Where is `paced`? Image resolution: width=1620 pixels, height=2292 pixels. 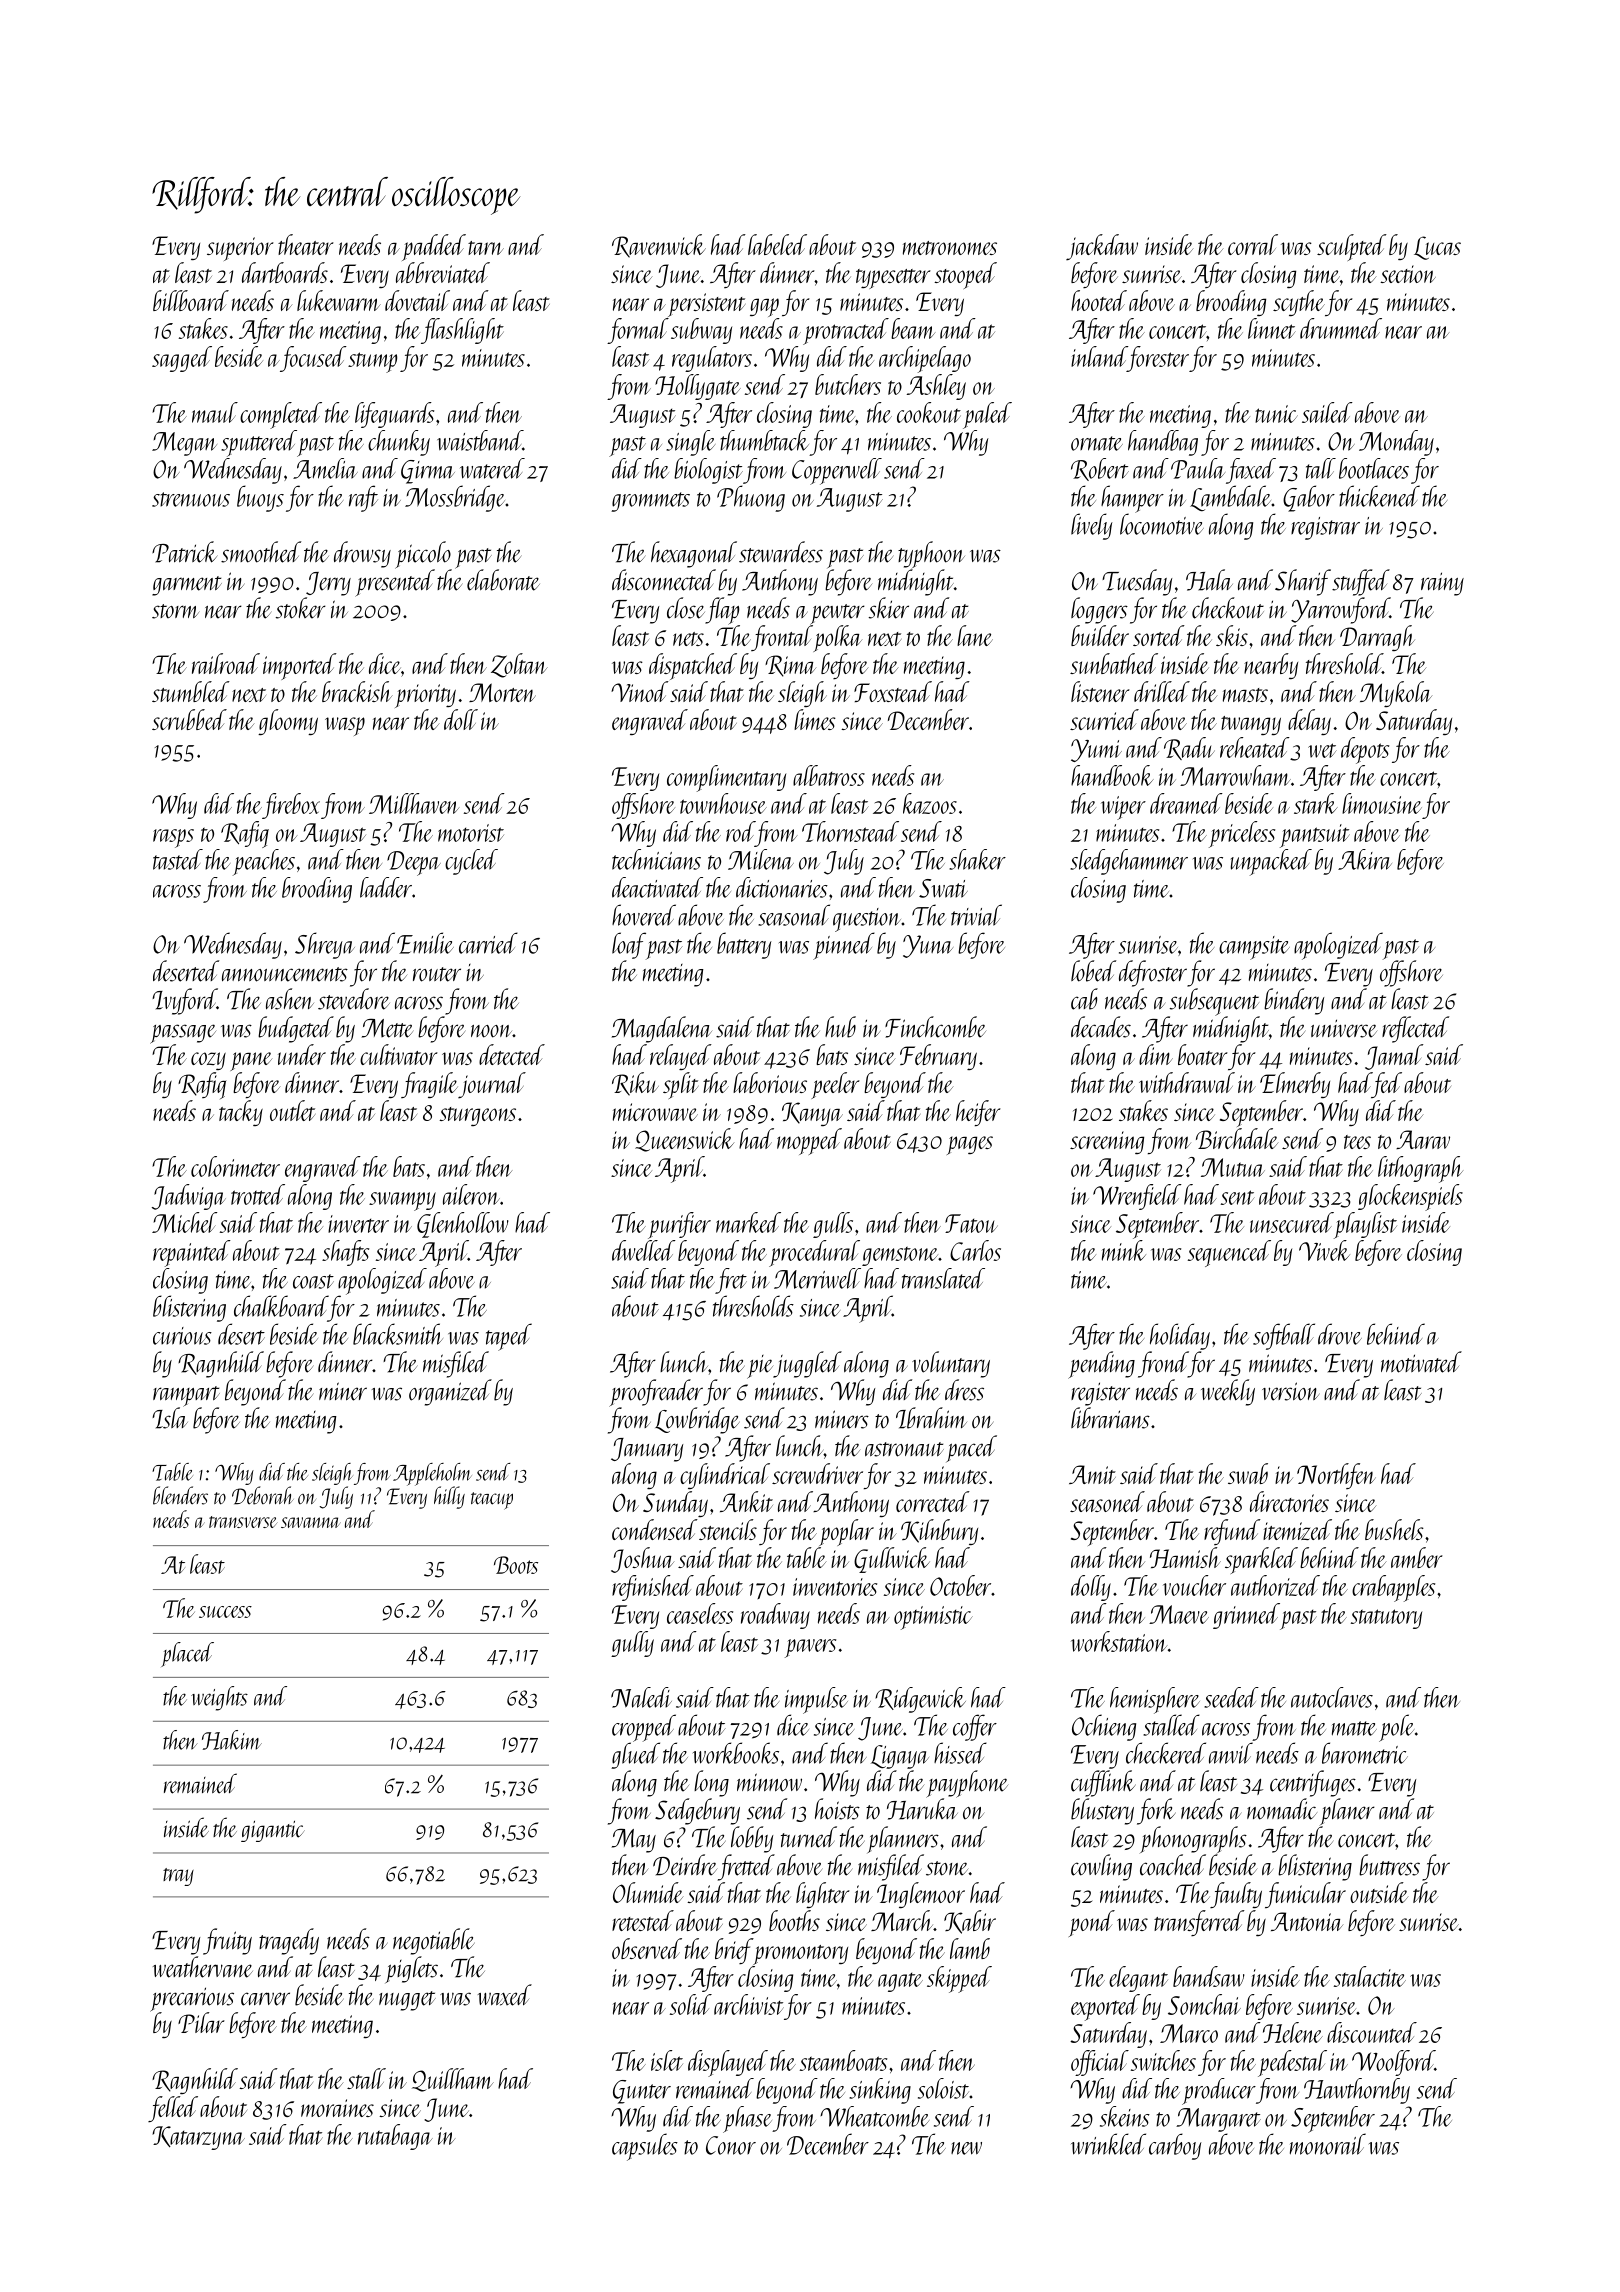
paced is located at coordinates (972, 1448).
